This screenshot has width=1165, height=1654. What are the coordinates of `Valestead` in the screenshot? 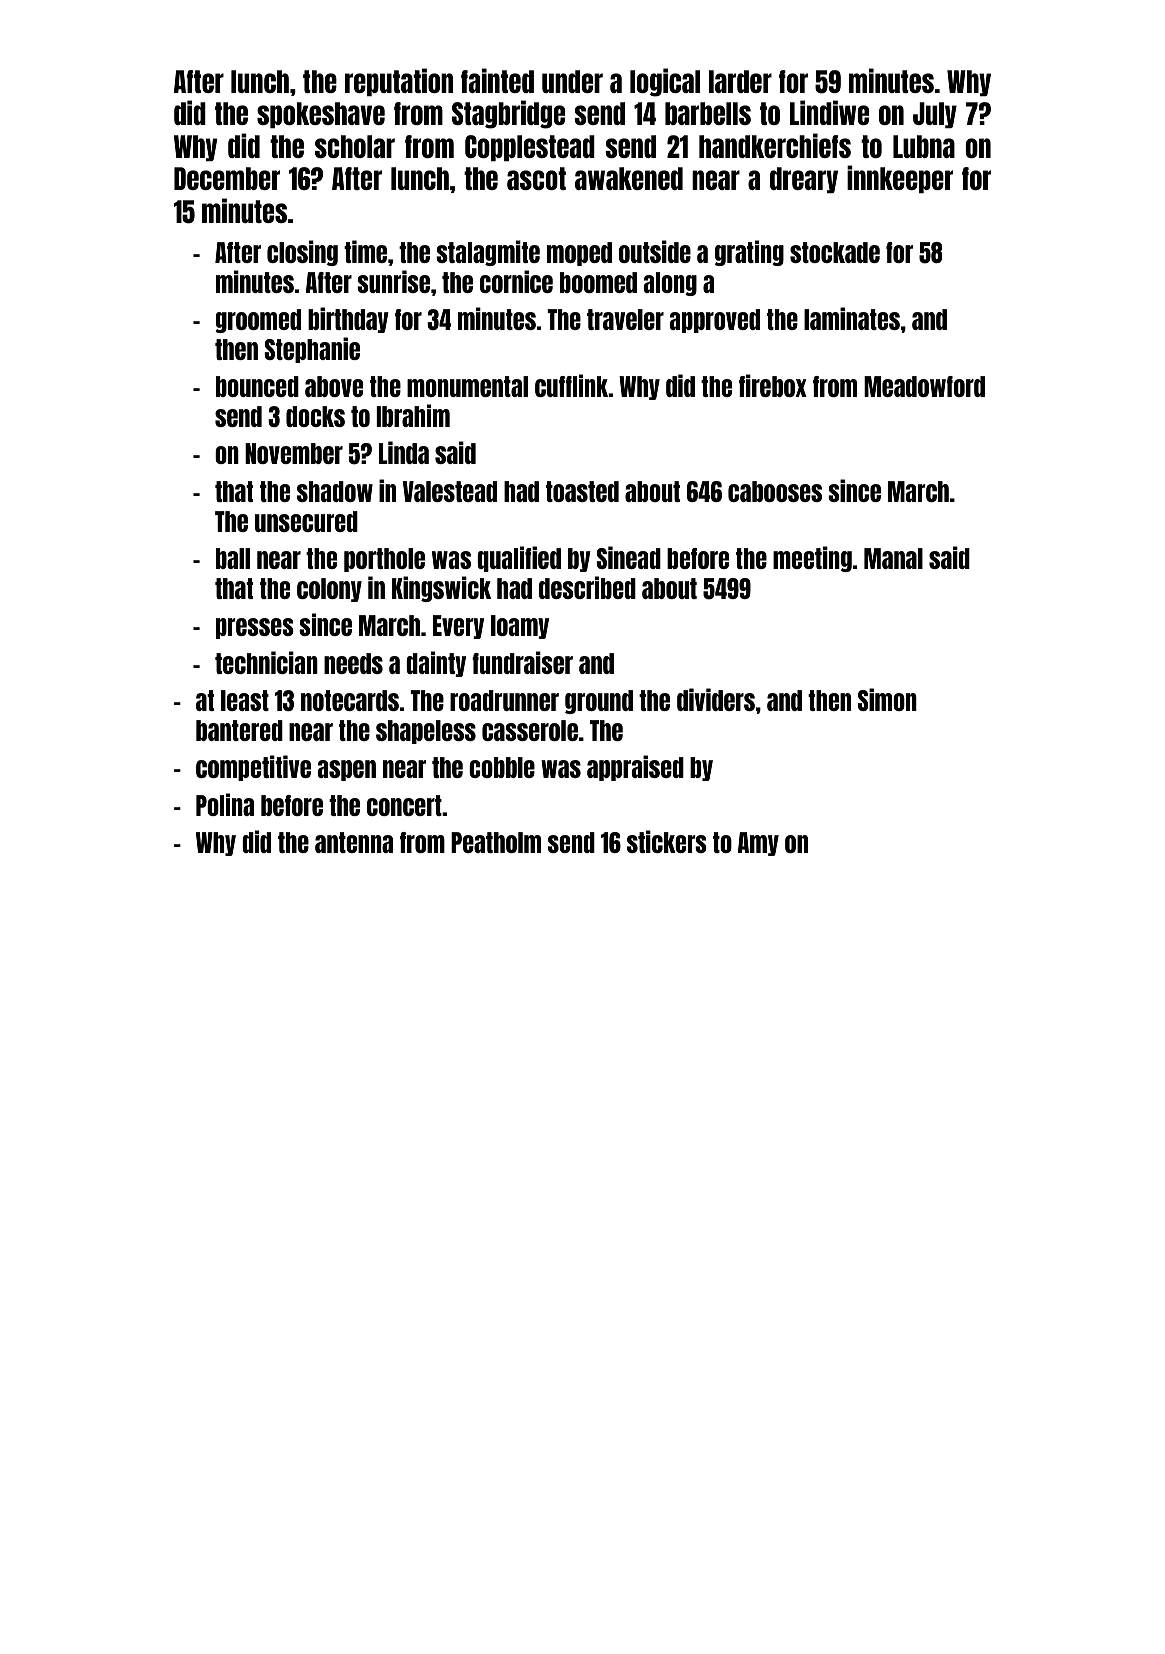 It's located at (450, 491).
